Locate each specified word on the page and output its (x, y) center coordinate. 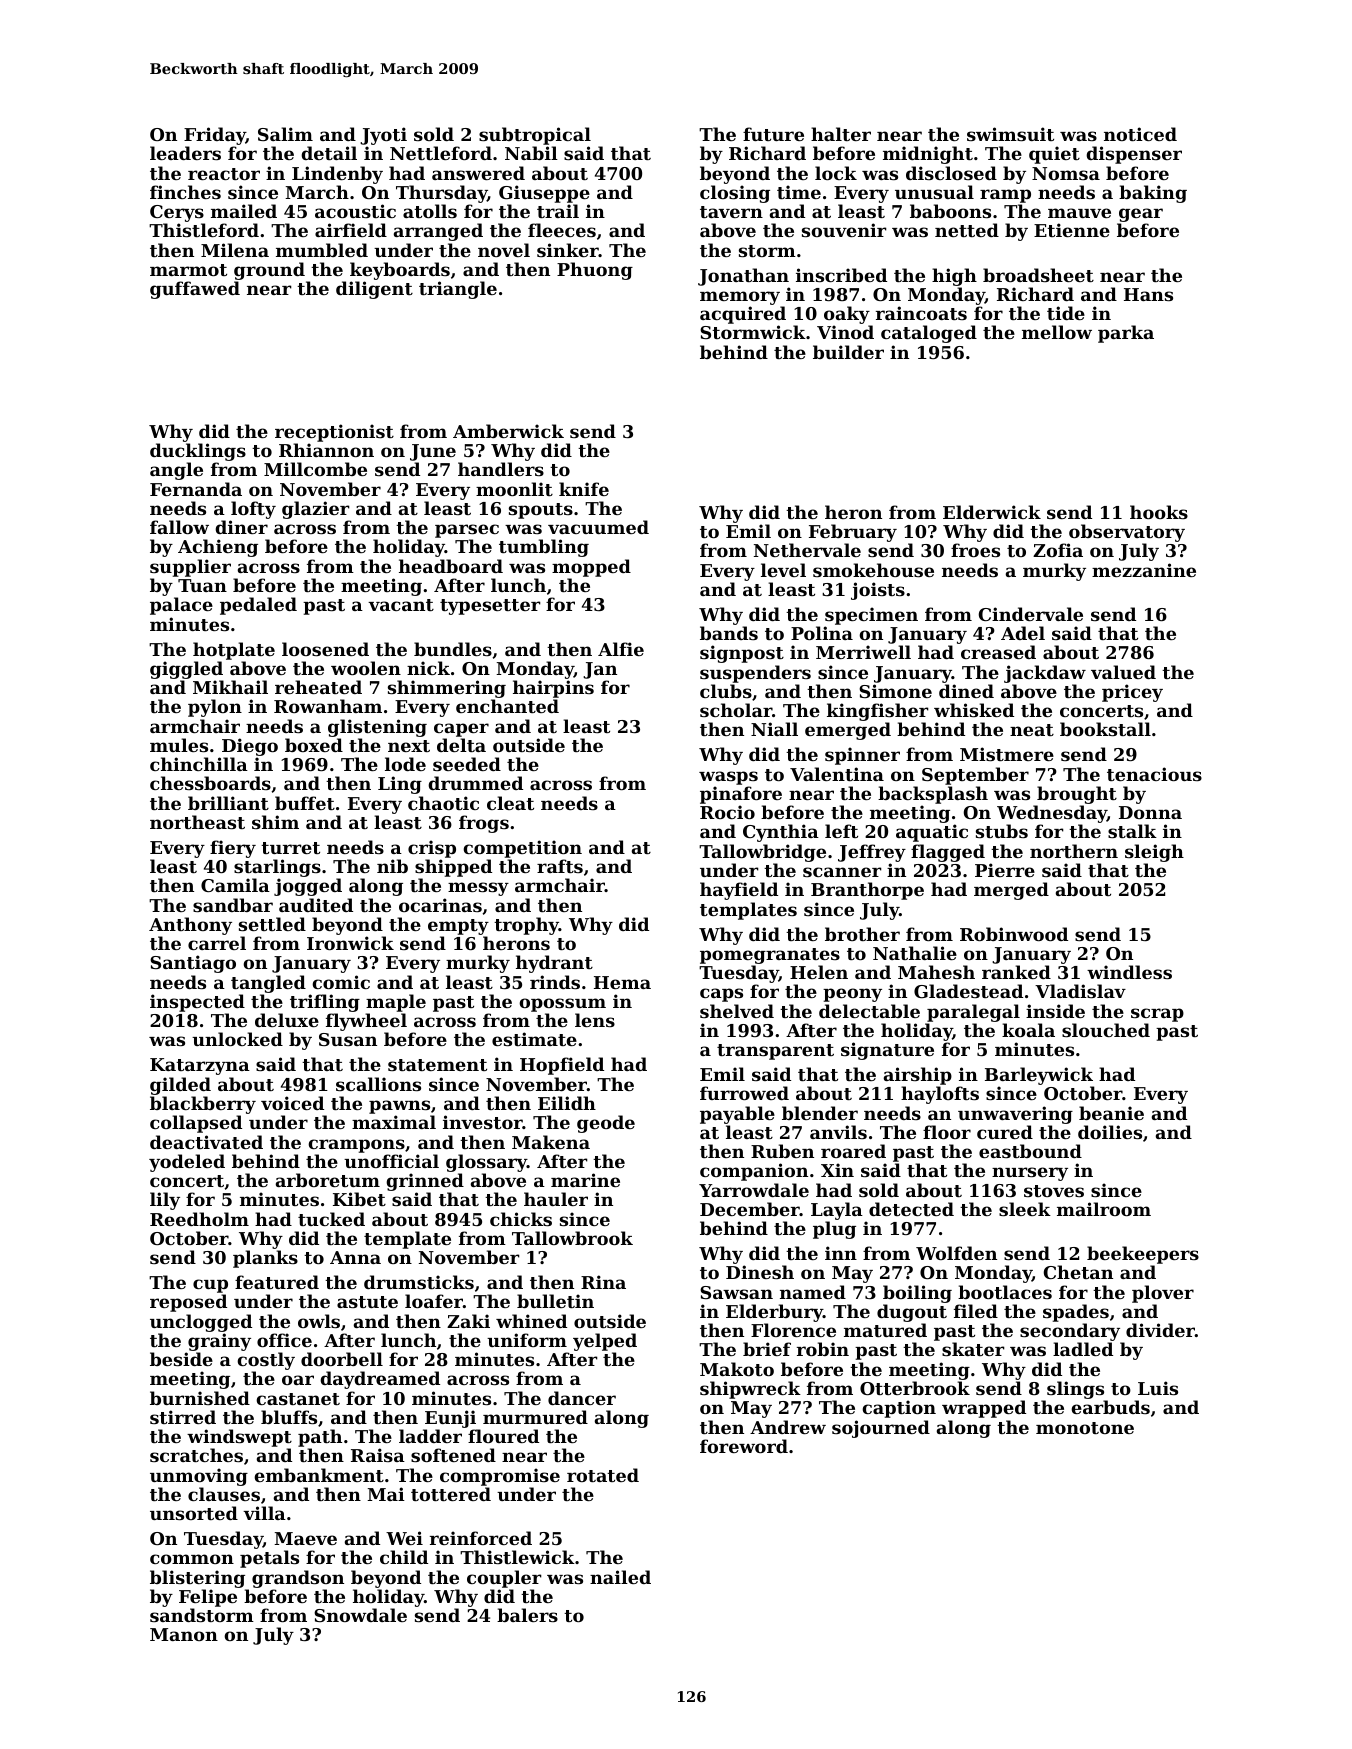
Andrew (788, 1427)
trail (558, 211)
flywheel (366, 1023)
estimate (534, 1039)
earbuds (1110, 1407)
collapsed (196, 1124)
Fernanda (196, 489)
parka (1126, 334)
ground (269, 271)
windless (1129, 972)
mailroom (1104, 1209)
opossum (562, 1005)
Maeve (305, 1538)
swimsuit (1010, 134)
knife (584, 489)
